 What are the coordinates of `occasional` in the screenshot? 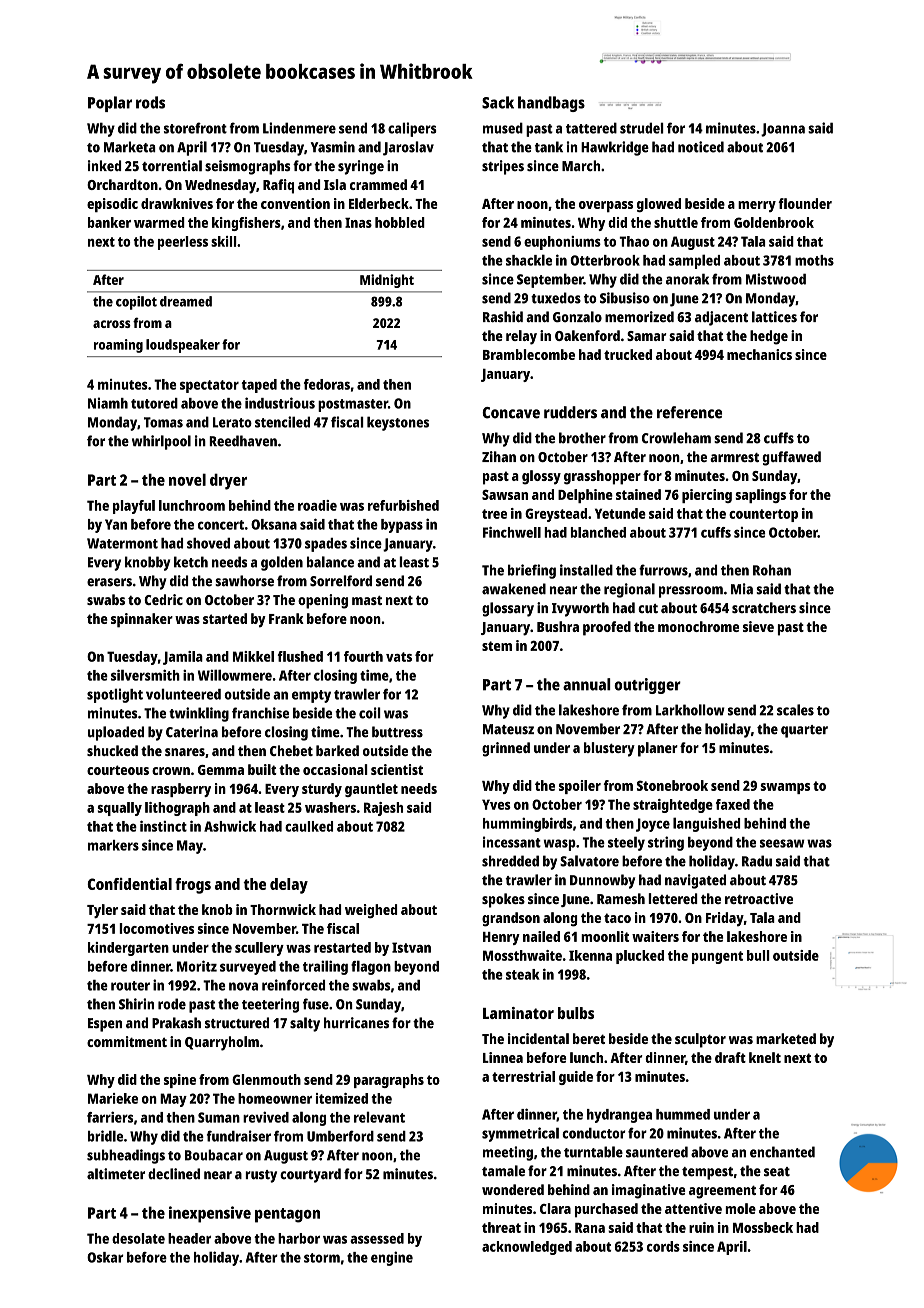 It's located at (335, 769).
